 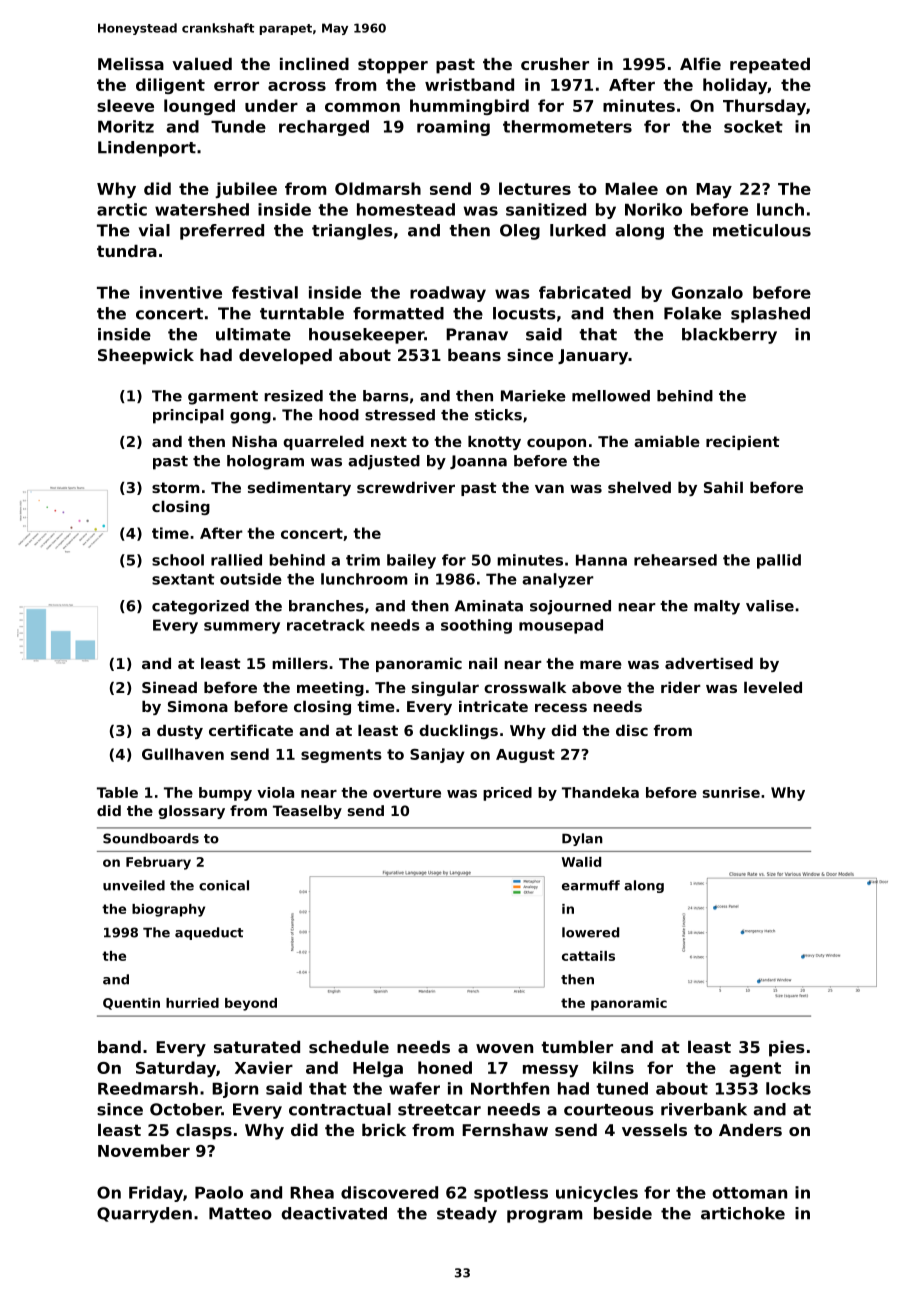 What do you see at coordinates (314, 64) in the image?
I see `inclined` at bounding box center [314, 64].
